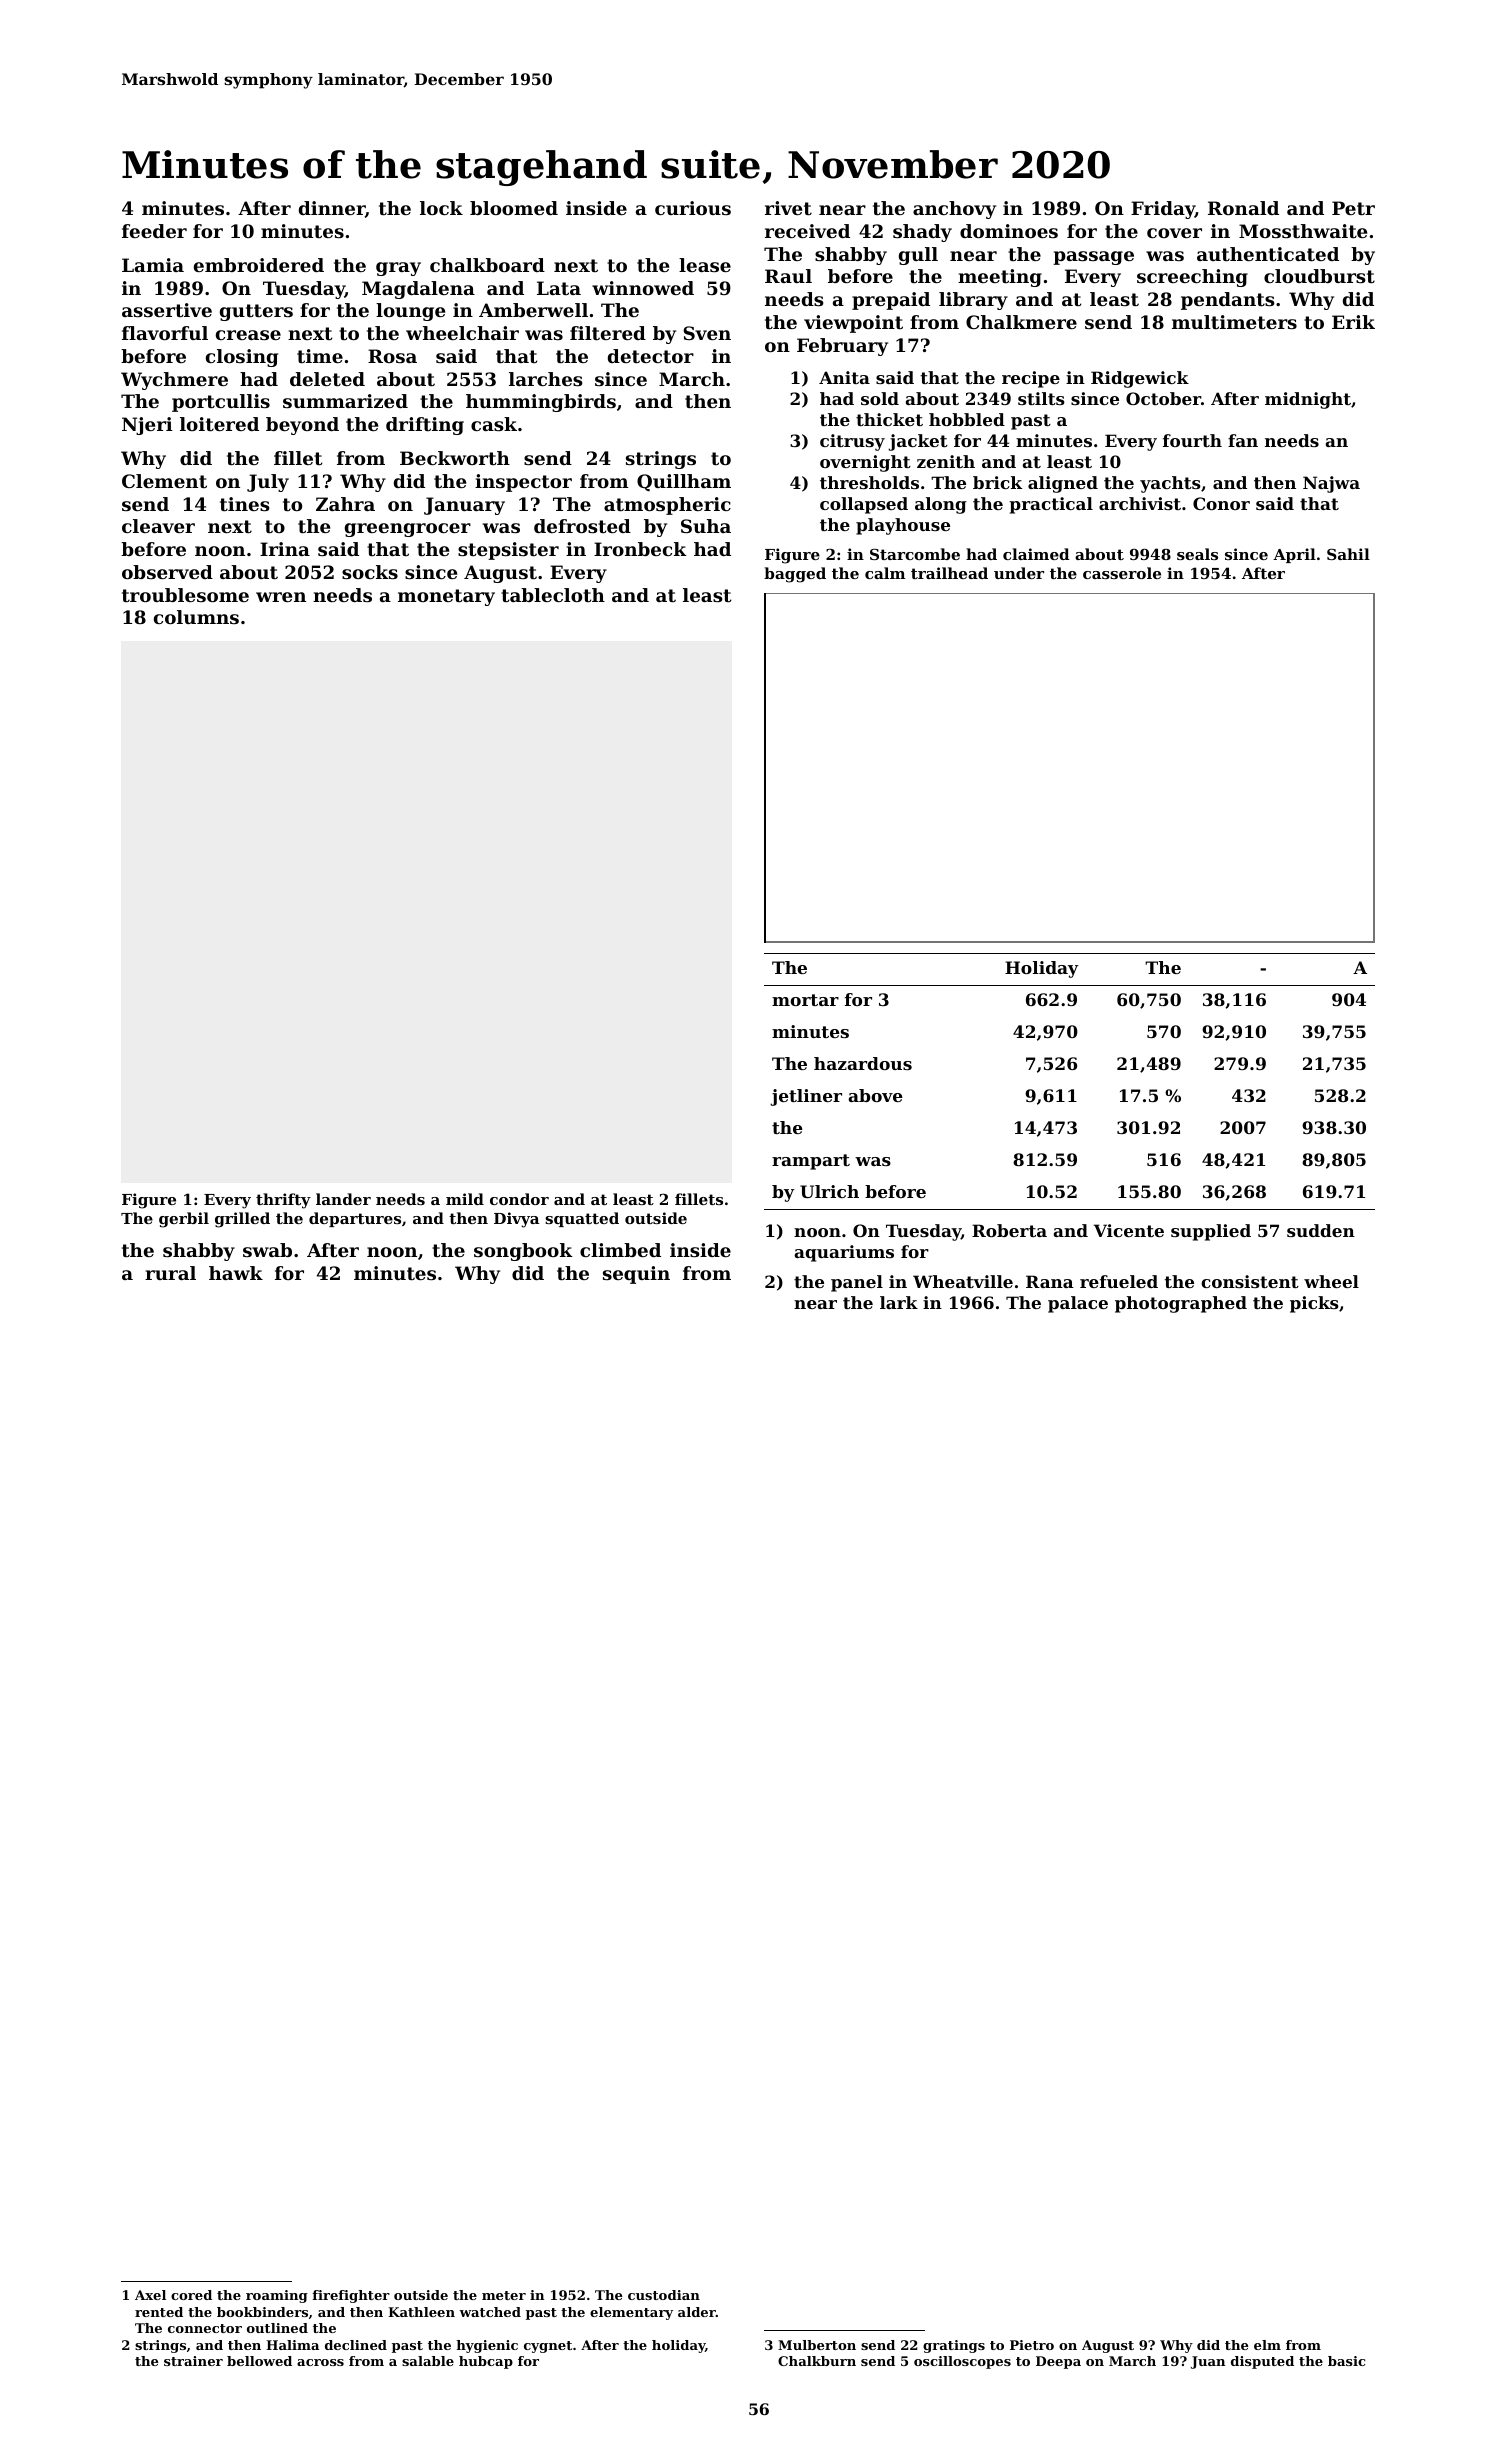 The image size is (1496, 2464). I want to click on lark, so click(899, 1302).
